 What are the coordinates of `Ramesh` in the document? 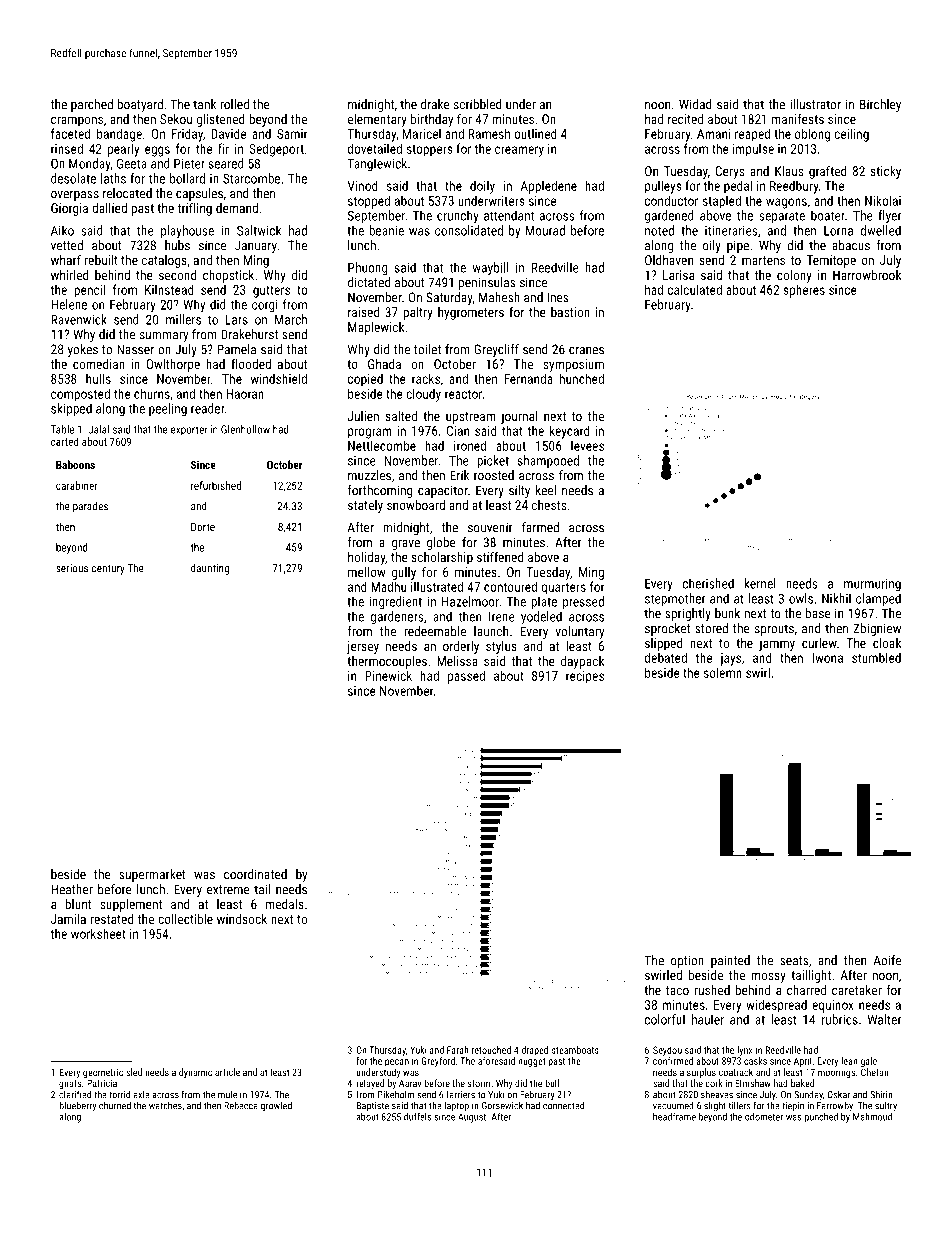 It's located at (489, 133).
